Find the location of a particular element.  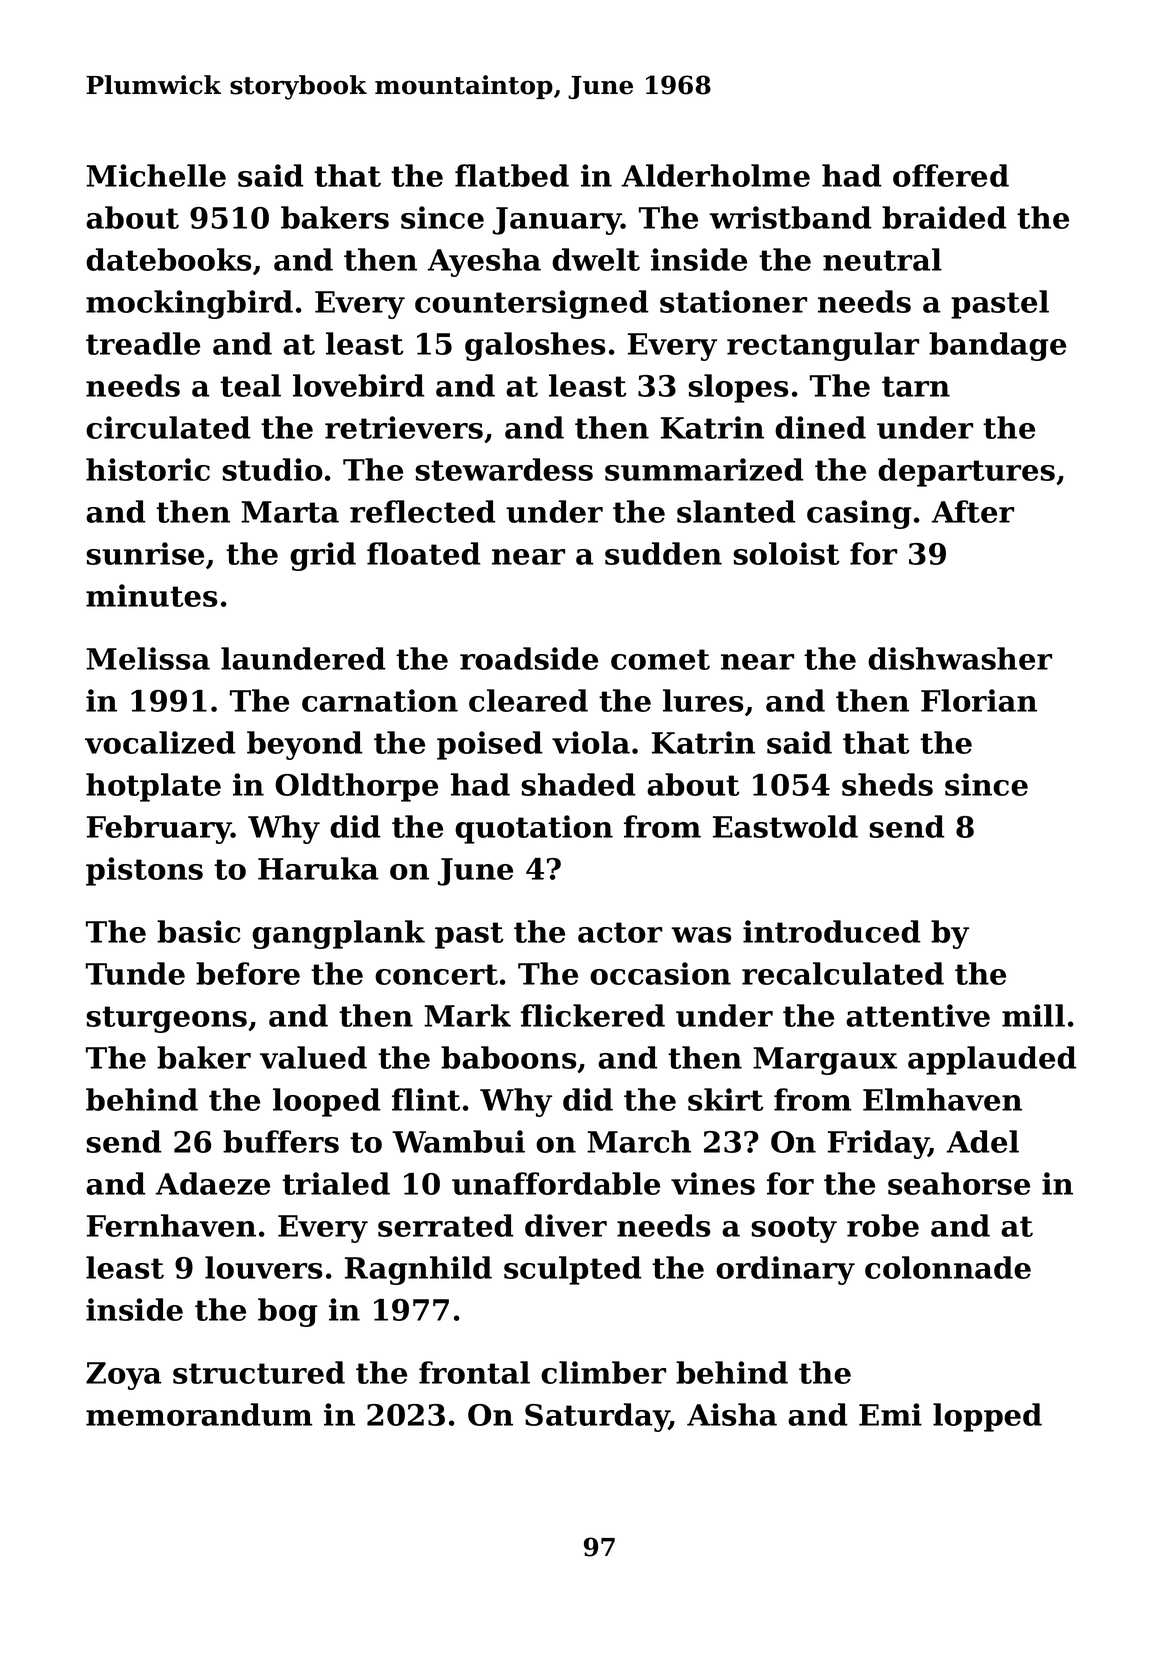

sheds is located at coordinates (887, 784).
